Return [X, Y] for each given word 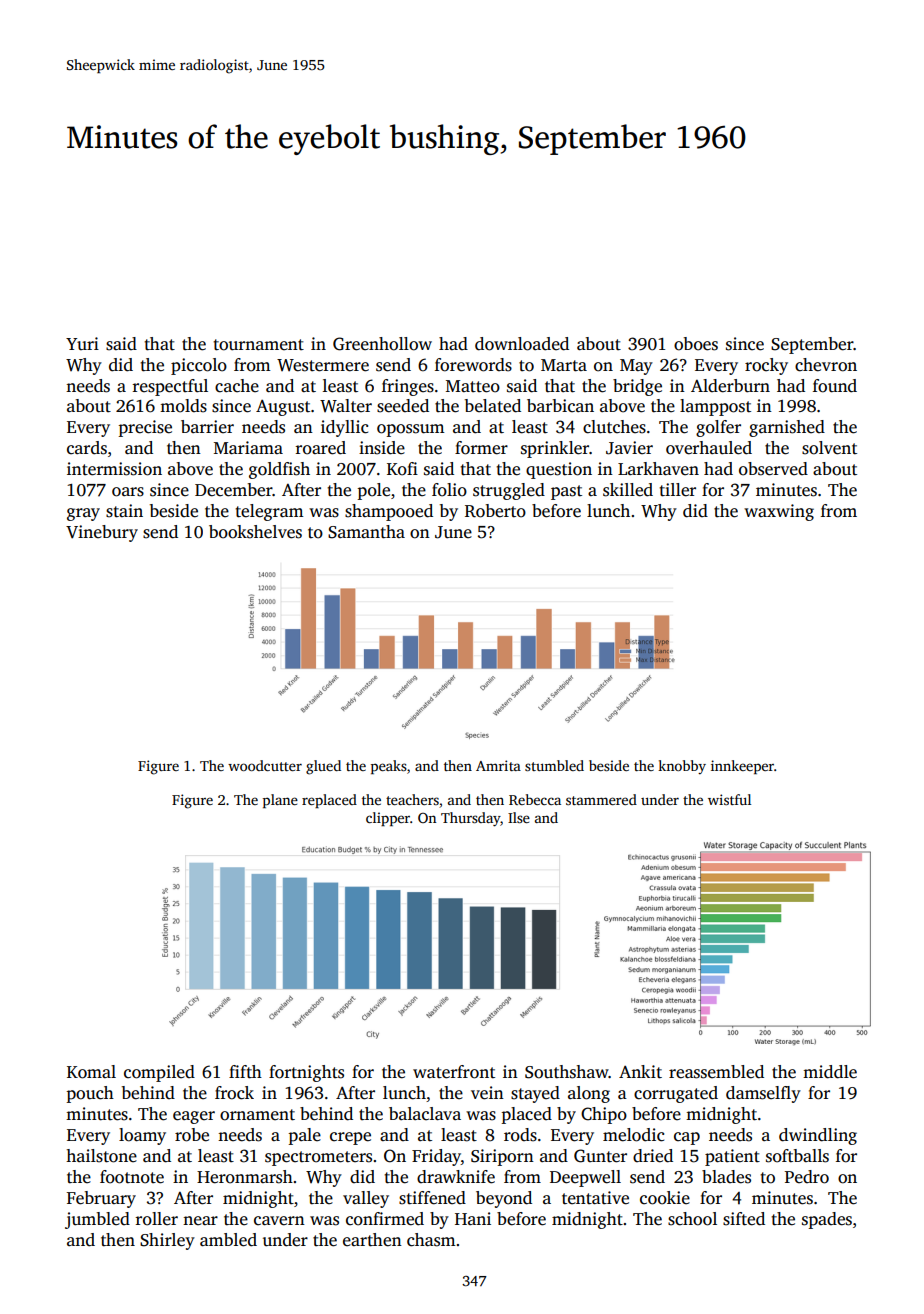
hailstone [101, 1156]
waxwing [779, 512]
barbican [560, 406]
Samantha [366, 532]
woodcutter [265, 765]
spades [827, 1220]
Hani [473, 1218]
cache [237, 386]
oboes [696, 344]
